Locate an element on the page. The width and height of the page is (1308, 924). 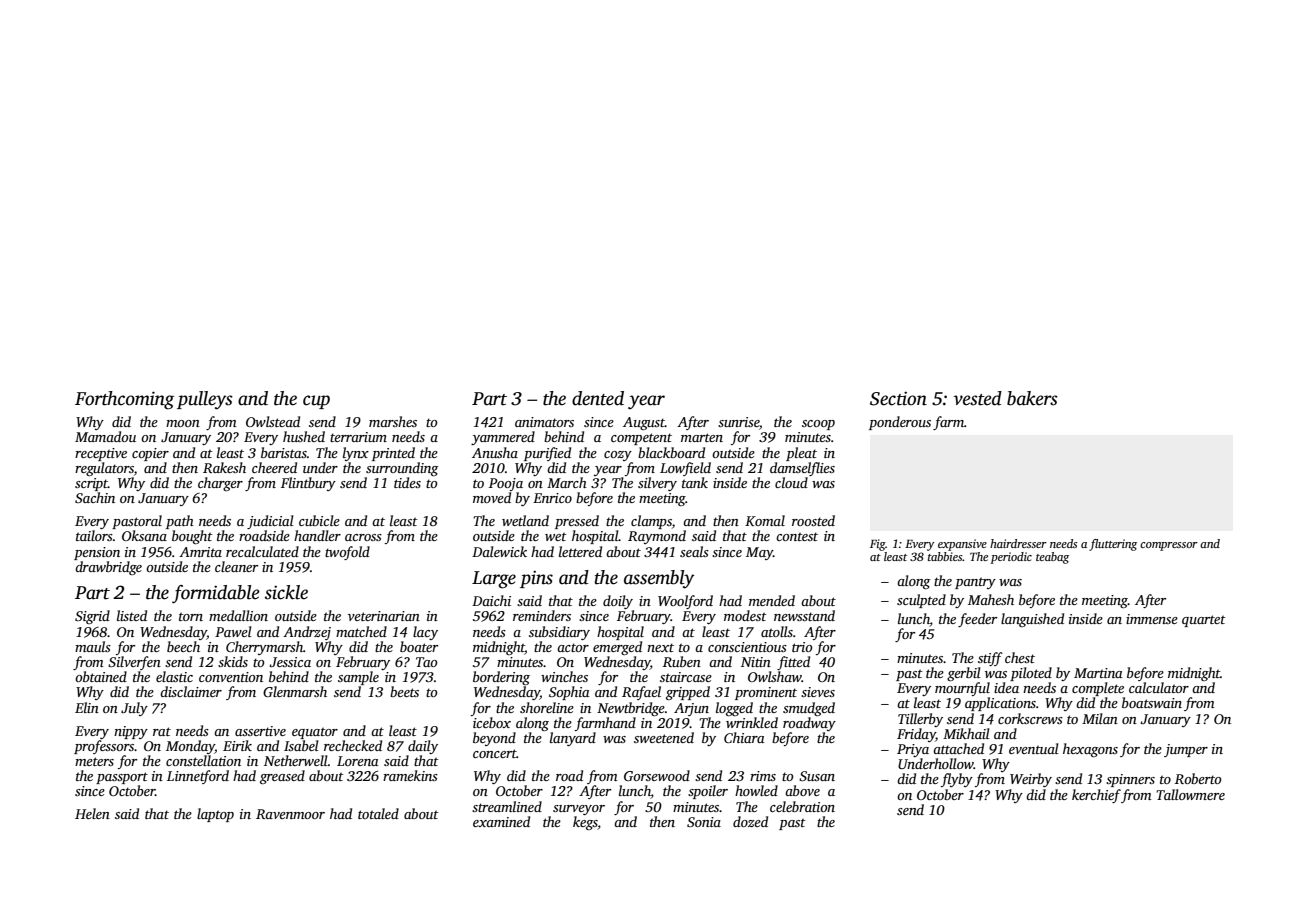
calculator is located at coordinates (1159, 687).
